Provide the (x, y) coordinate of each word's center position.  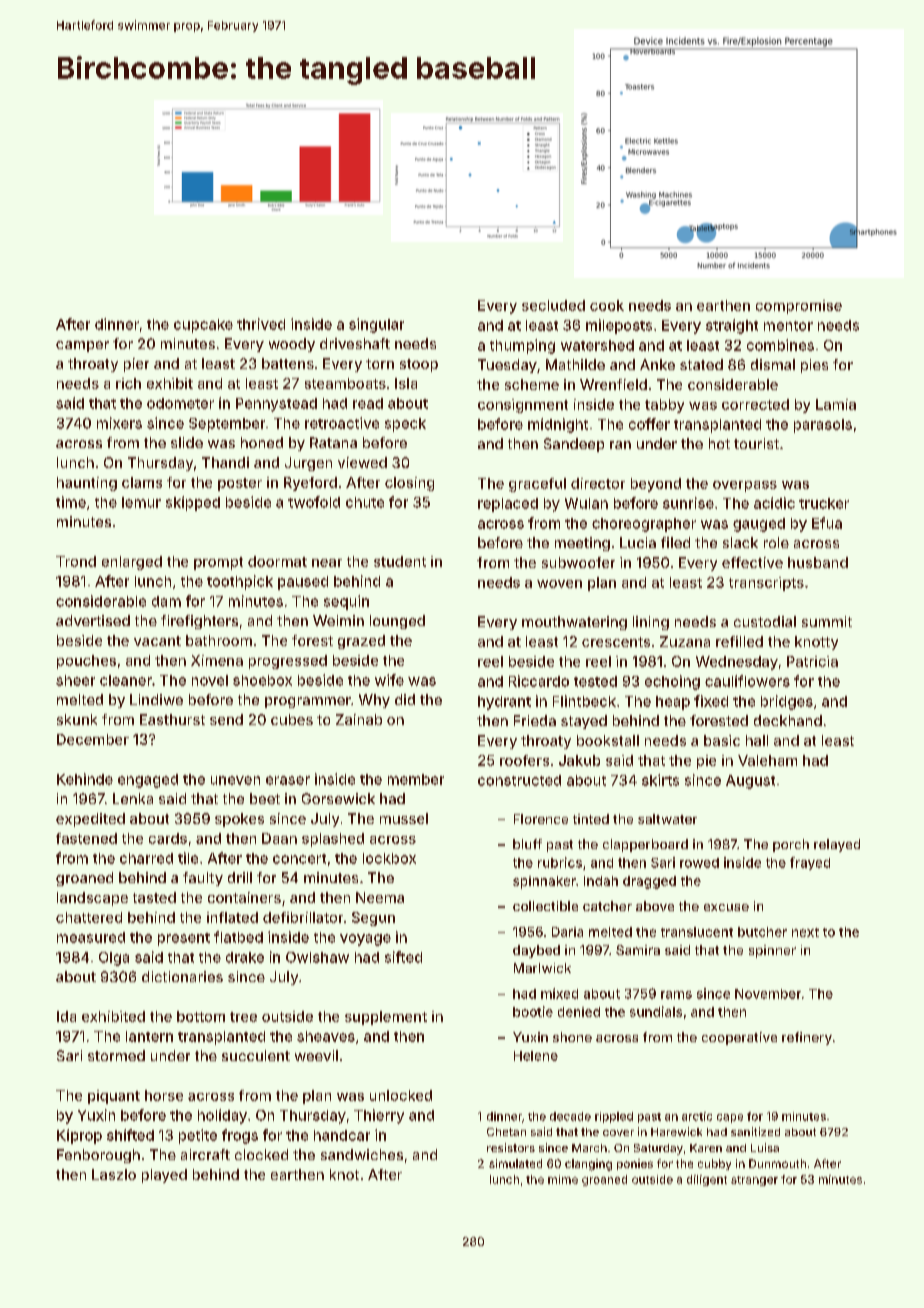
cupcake (203, 326)
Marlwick (542, 968)
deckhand (788, 720)
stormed (116, 1055)
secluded (553, 305)
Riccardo (539, 681)
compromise (799, 307)
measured (91, 937)
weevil (316, 1055)
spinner (772, 951)
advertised (93, 620)
